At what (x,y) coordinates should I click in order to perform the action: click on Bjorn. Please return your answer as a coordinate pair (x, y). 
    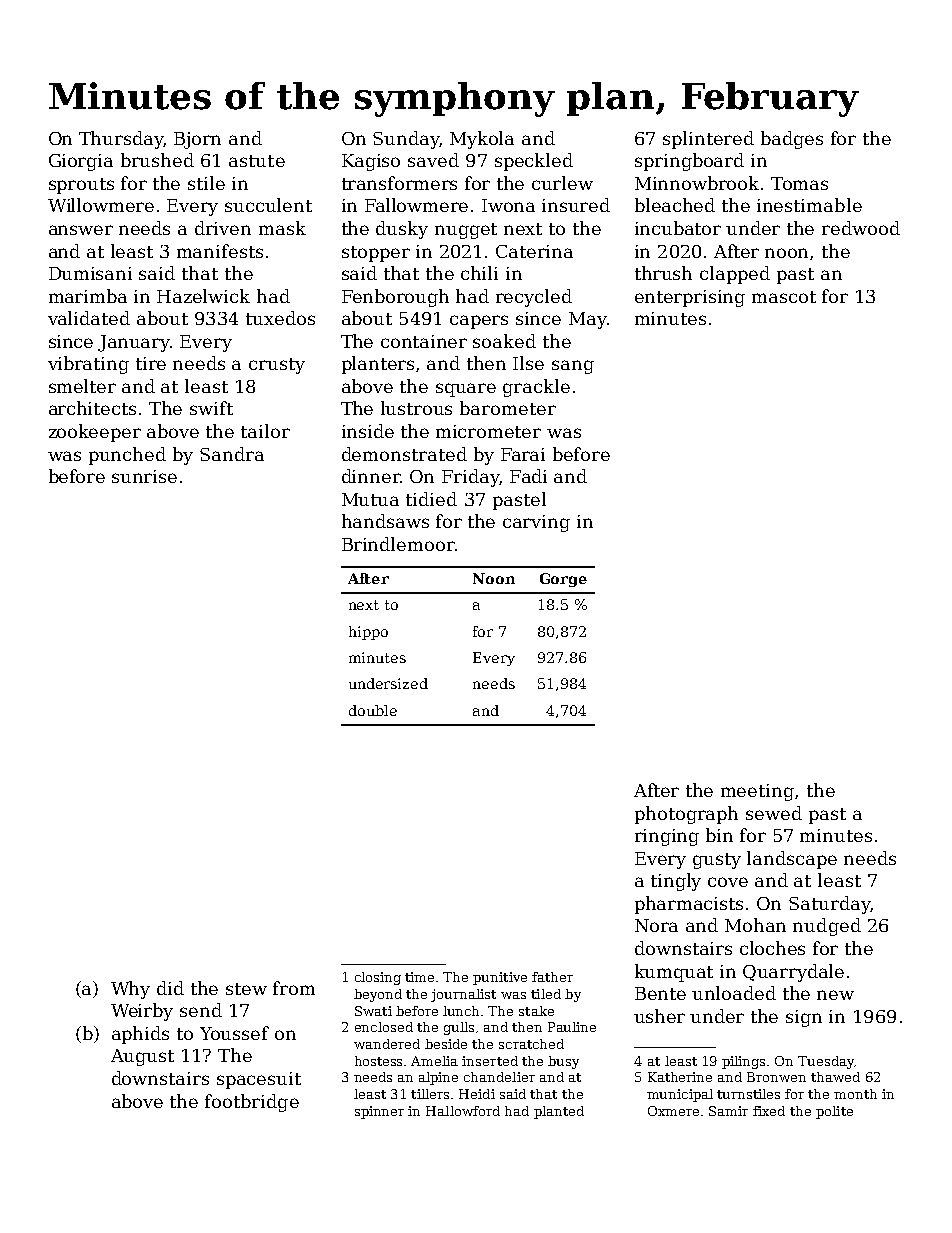
    Looking at the image, I should click on (197, 140).
